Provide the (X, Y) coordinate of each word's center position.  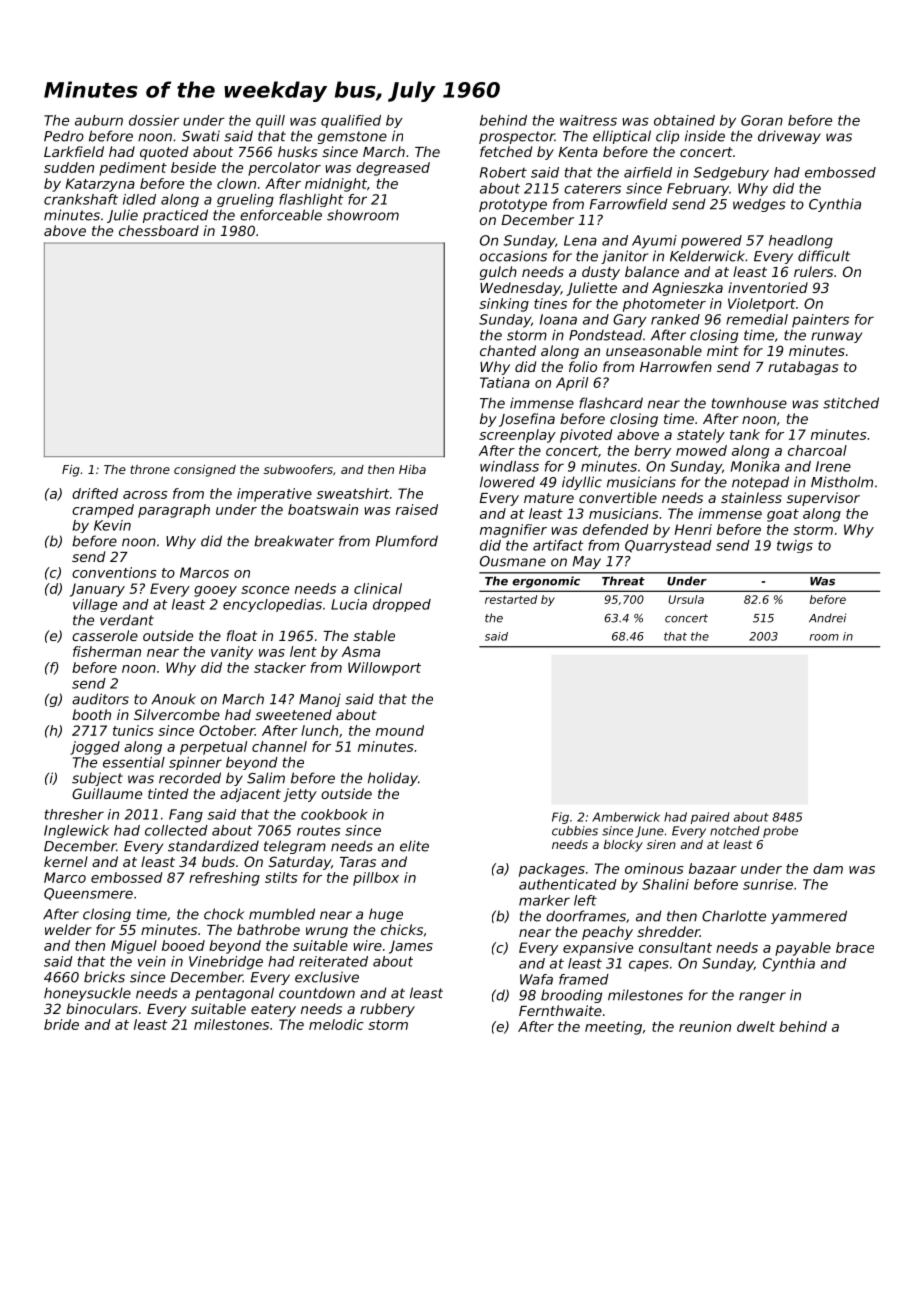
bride (61, 1024)
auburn (99, 120)
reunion (705, 1026)
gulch (498, 273)
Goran (762, 120)
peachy (607, 933)
